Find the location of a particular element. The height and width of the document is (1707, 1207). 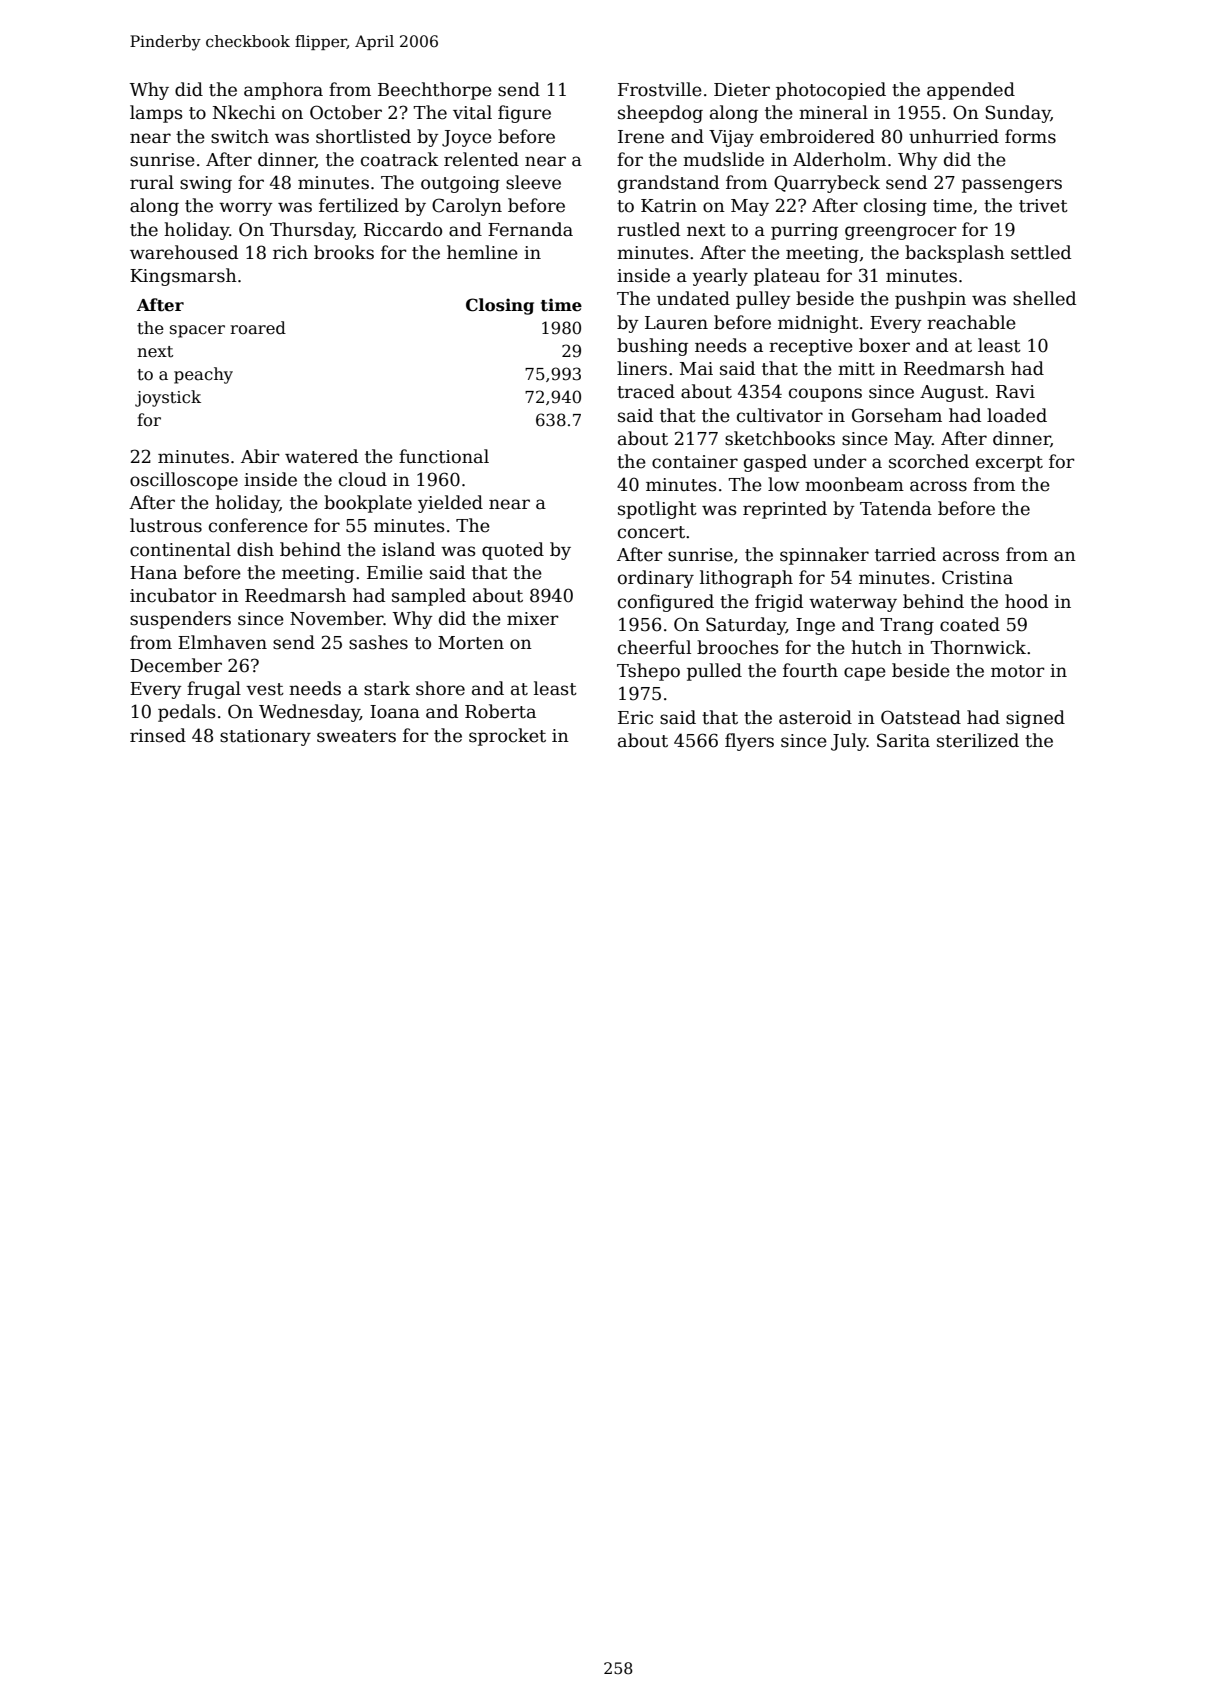

spacer is located at coordinates (197, 331).
